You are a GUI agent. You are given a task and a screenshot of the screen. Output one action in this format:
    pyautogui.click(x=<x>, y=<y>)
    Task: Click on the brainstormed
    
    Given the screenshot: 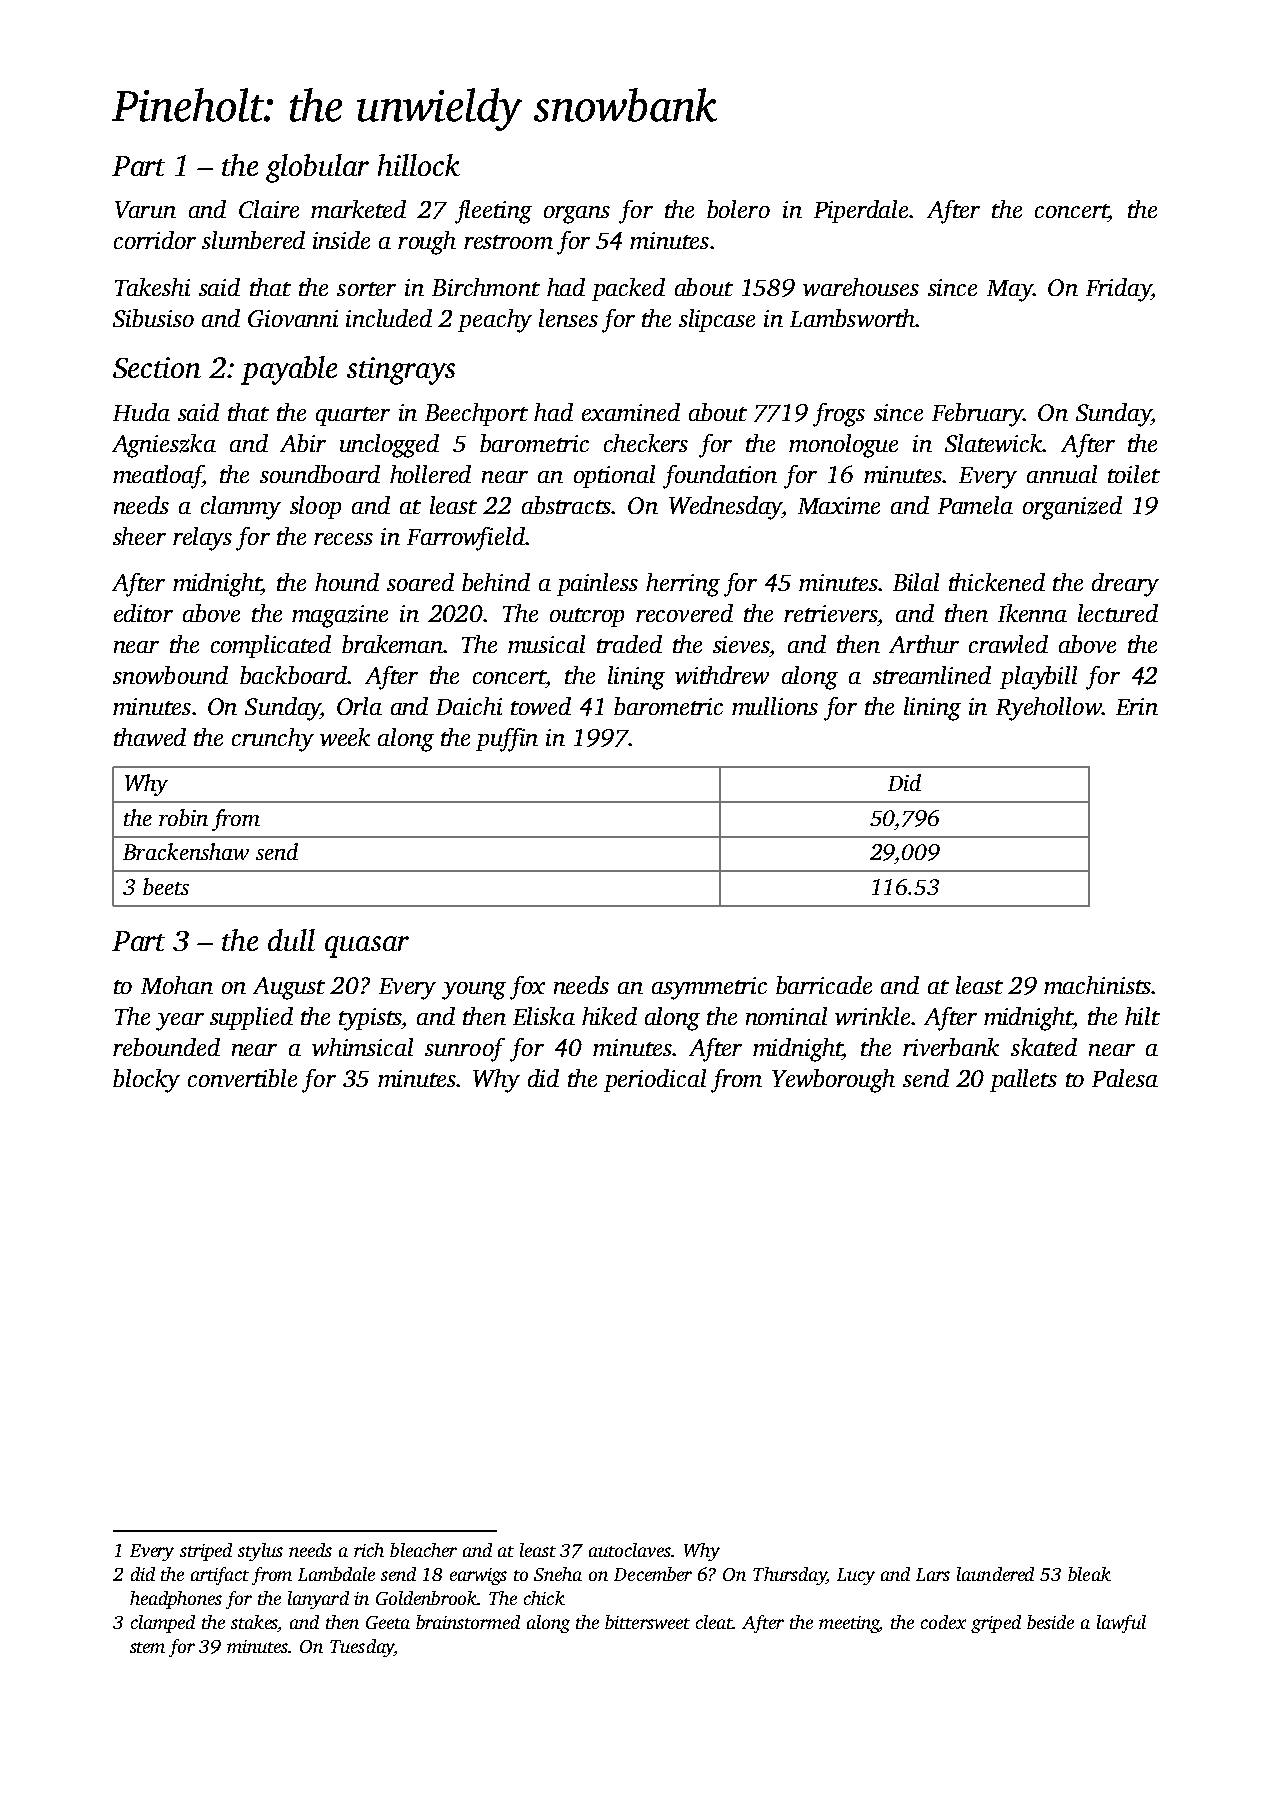 What is the action you would take?
    pyautogui.click(x=468, y=1622)
